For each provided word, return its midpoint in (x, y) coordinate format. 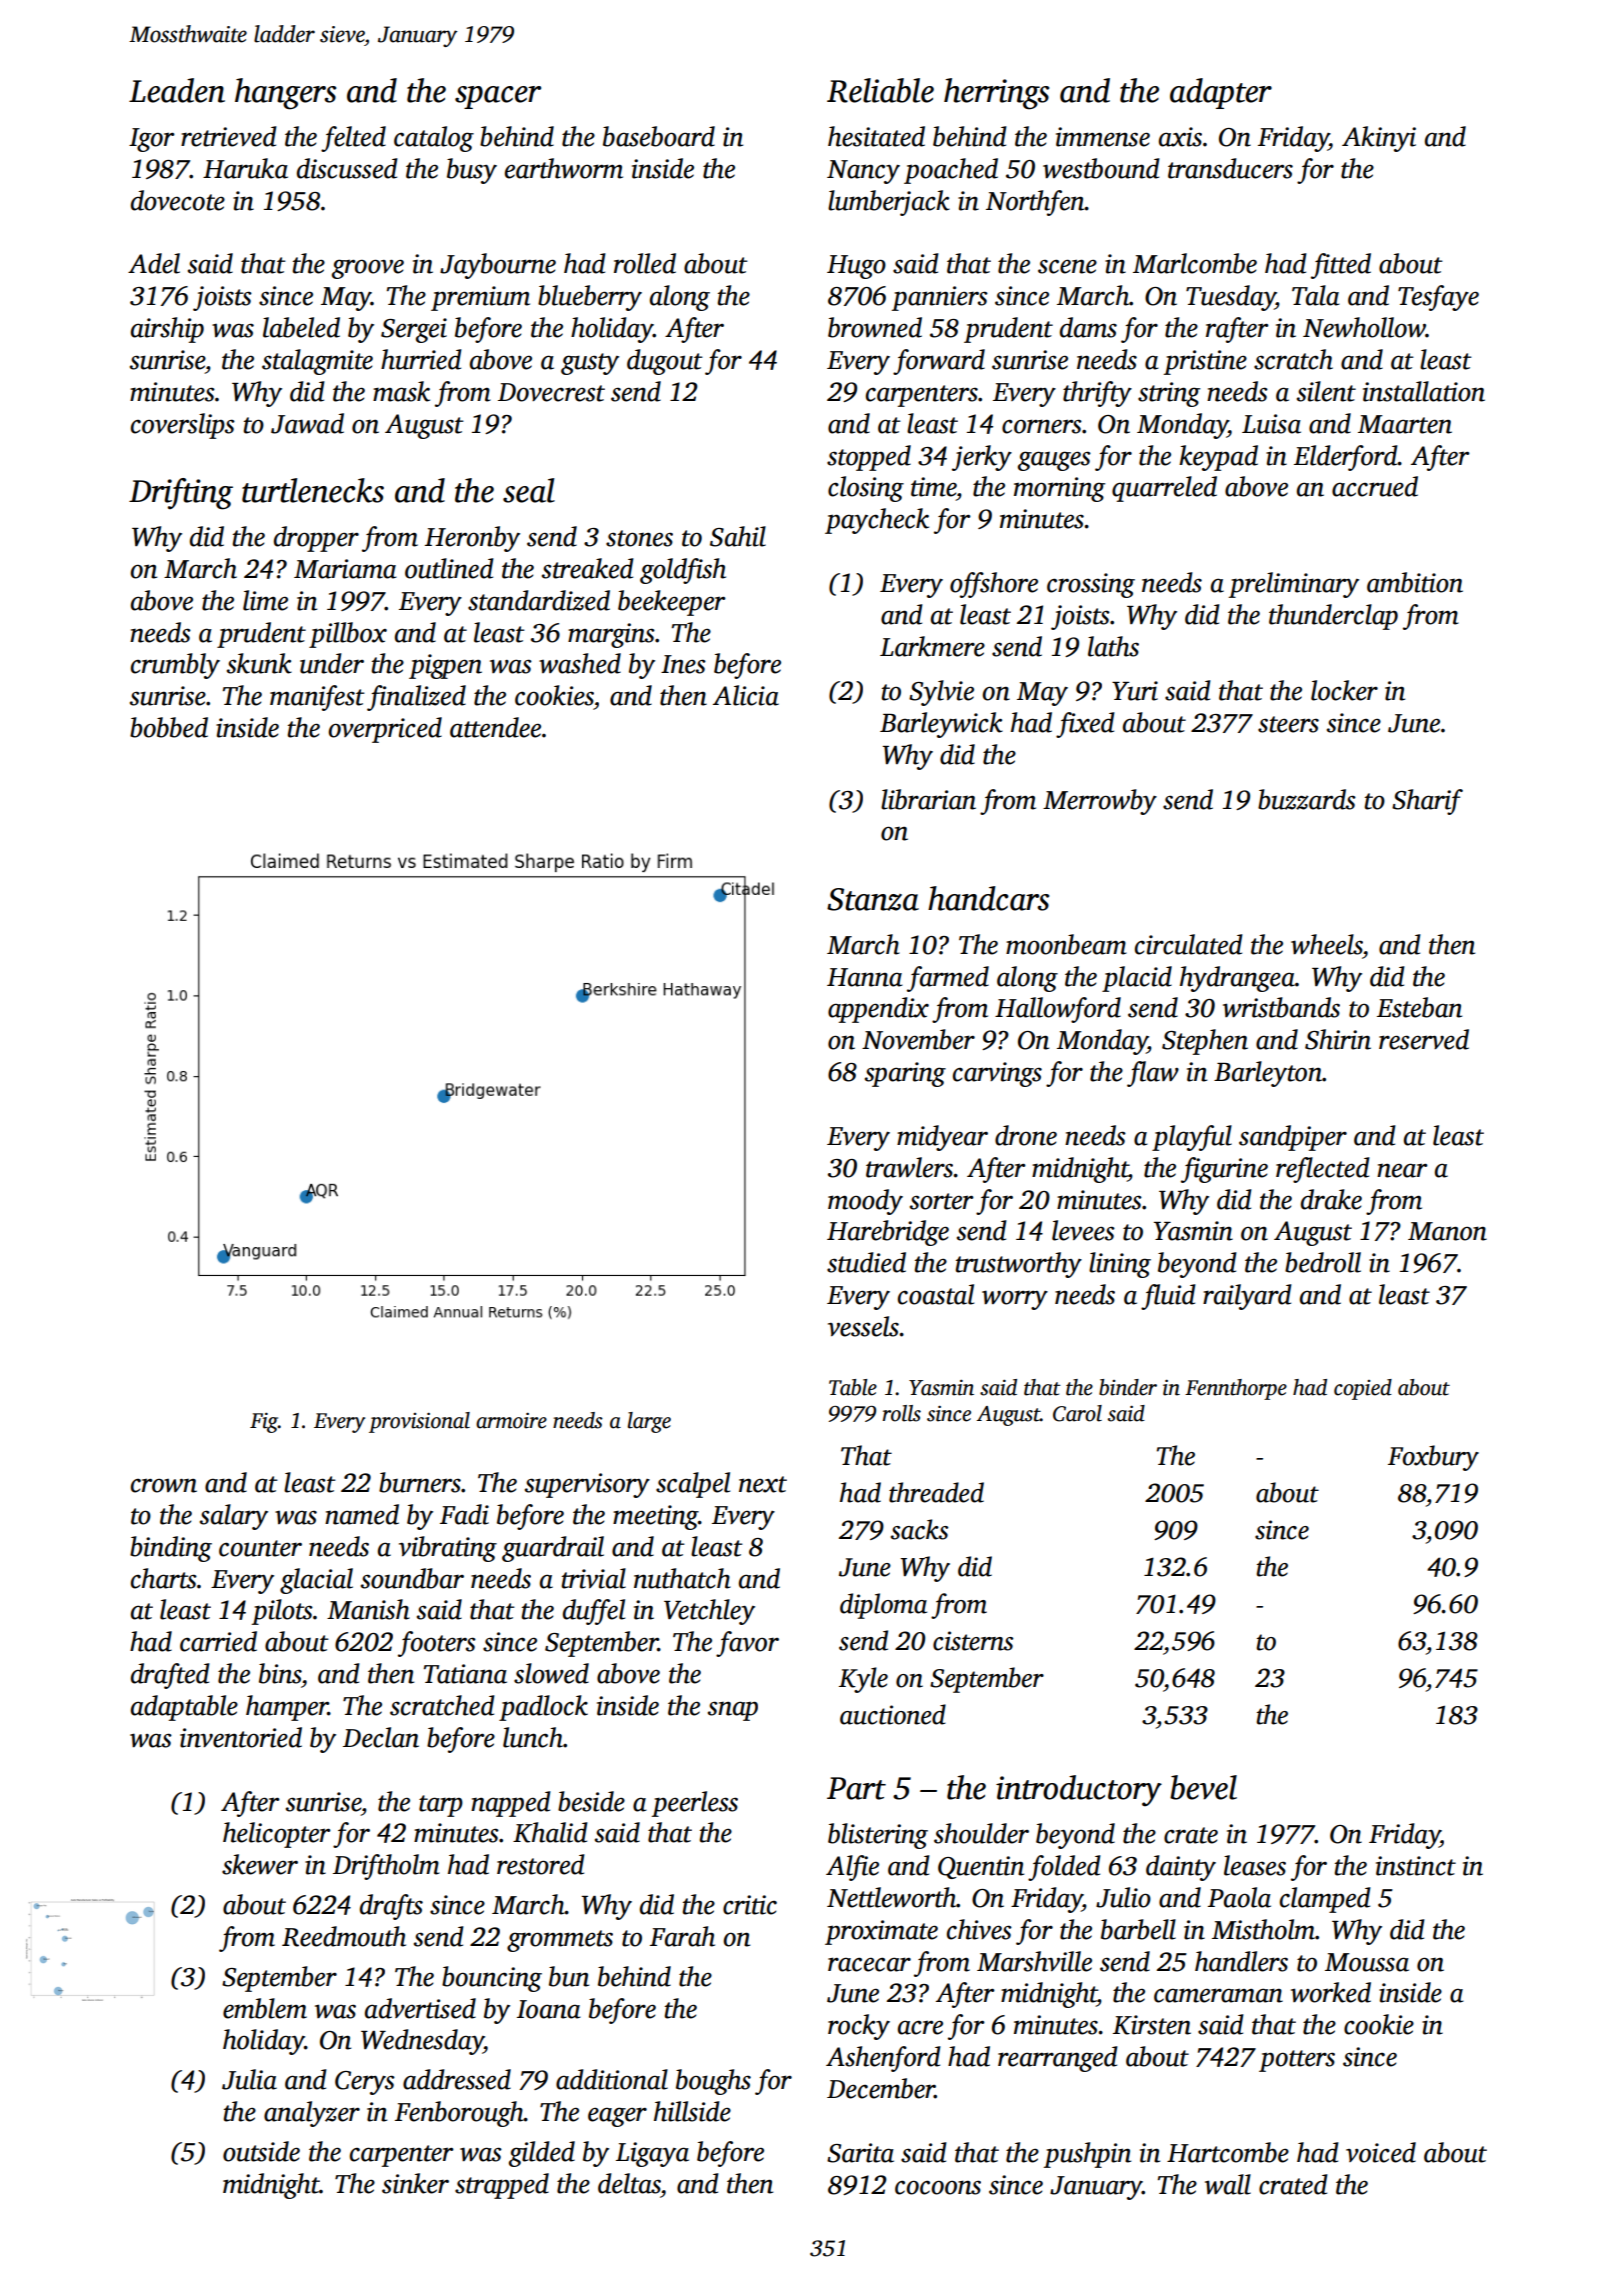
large (649, 1422)
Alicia (746, 695)
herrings (996, 94)
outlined (449, 568)
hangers (285, 94)
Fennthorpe (1236, 1389)
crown (164, 1486)
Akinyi (1379, 139)
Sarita (860, 2153)
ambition (1415, 582)
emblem (265, 2008)
